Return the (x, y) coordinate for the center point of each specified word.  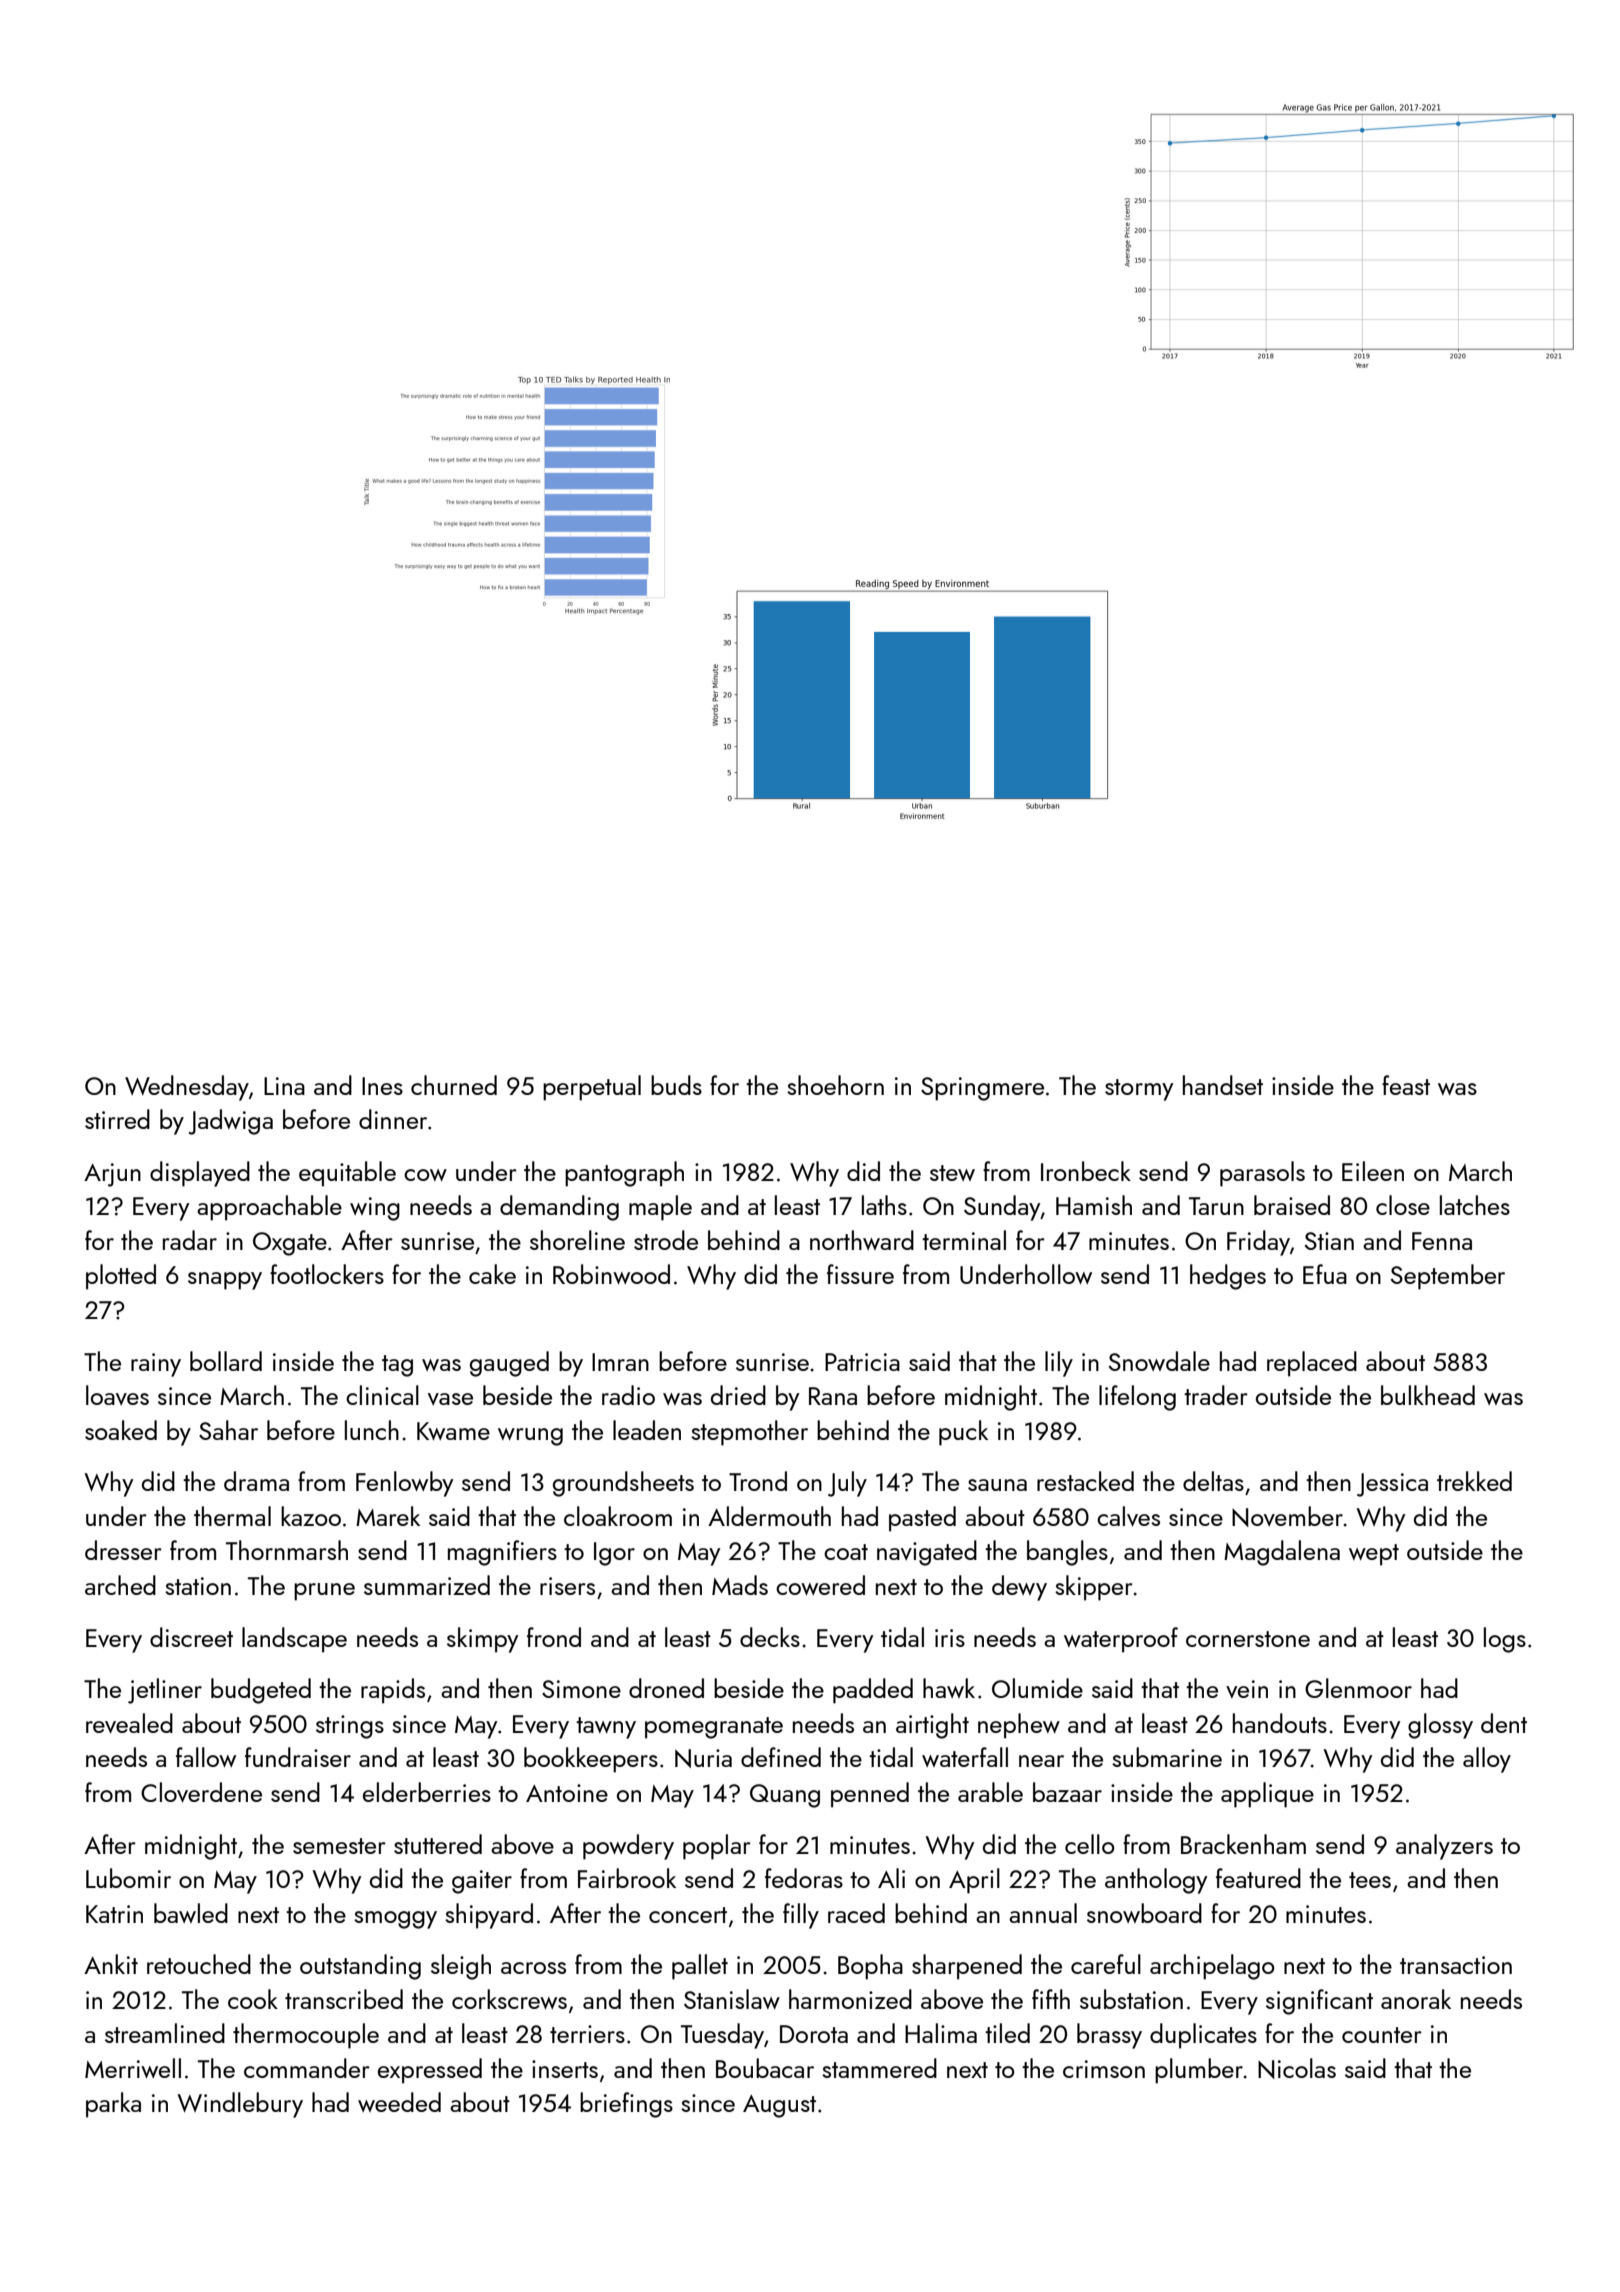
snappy (225, 1281)
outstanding (360, 1967)
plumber (1199, 2071)
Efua (1325, 1274)
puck (963, 1433)
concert (688, 1915)
